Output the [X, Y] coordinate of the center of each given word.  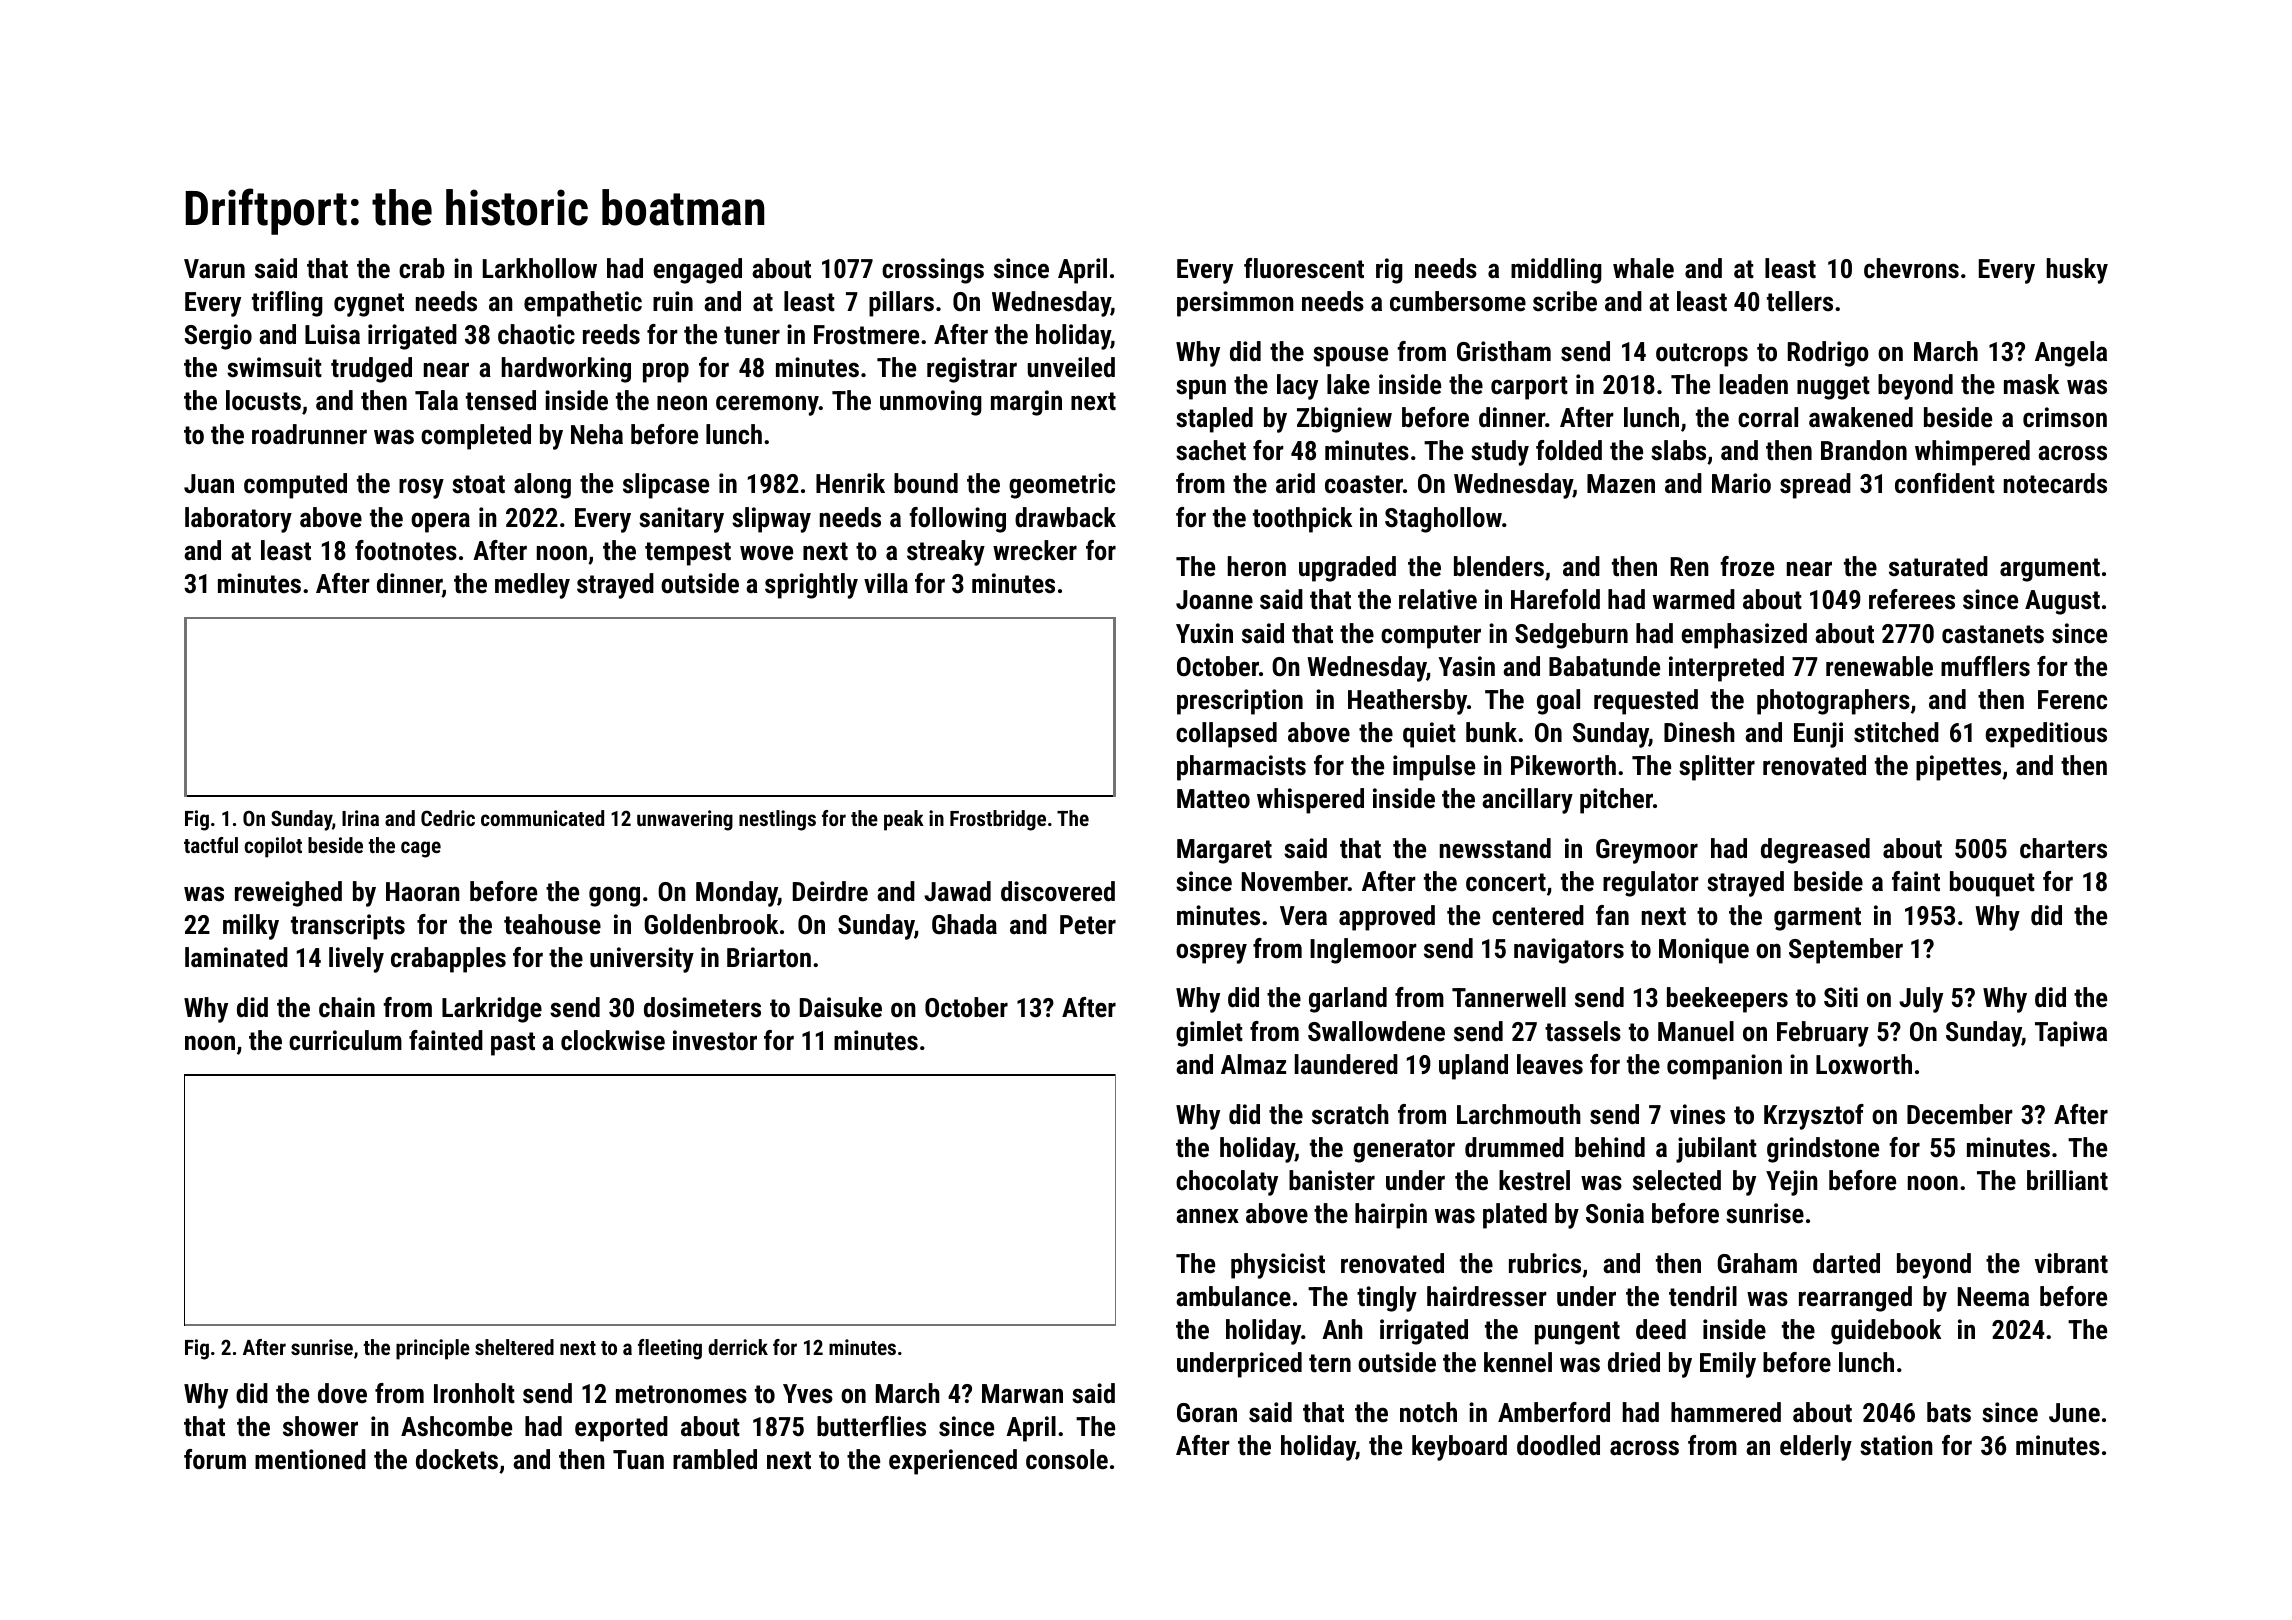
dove [342, 1393]
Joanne [1214, 600]
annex [1207, 1216]
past [513, 1044]
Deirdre [830, 891]
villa [886, 583]
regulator [1651, 884]
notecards [2055, 483]
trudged [371, 370]
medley [532, 586]
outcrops [1702, 355]
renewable [1879, 666]
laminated [236, 957]
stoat [478, 484]
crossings [933, 271]
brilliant [2067, 1180]
